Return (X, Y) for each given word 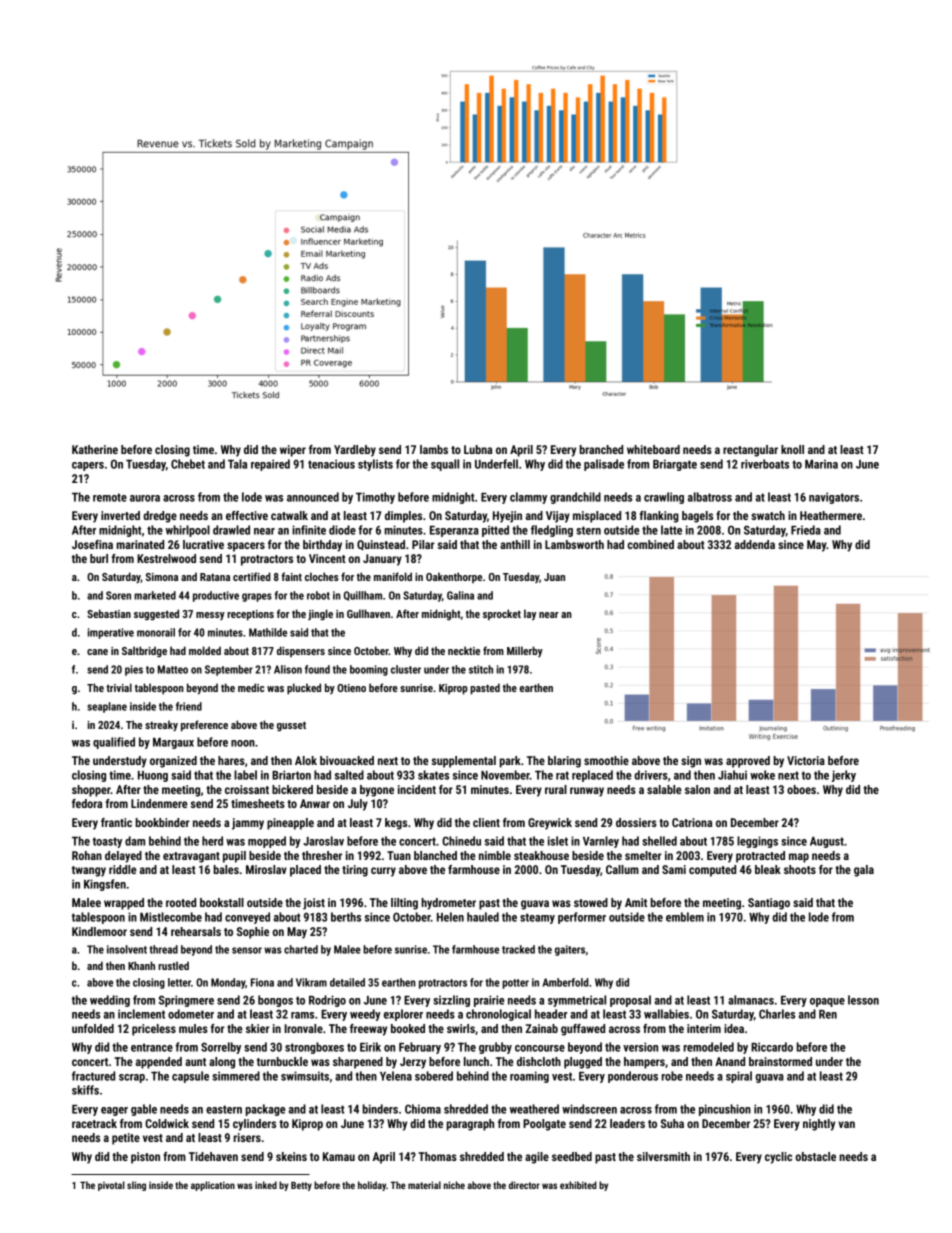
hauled (483, 917)
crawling (664, 498)
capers (88, 466)
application (213, 1186)
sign (691, 762)
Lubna (478, 449)
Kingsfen (105, 885)
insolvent (127, 949)
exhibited (578, 1185)
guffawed (583, 1030)
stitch (481, 669)
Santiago (769, 904)
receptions (250, 615)
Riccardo (772, 1047)
